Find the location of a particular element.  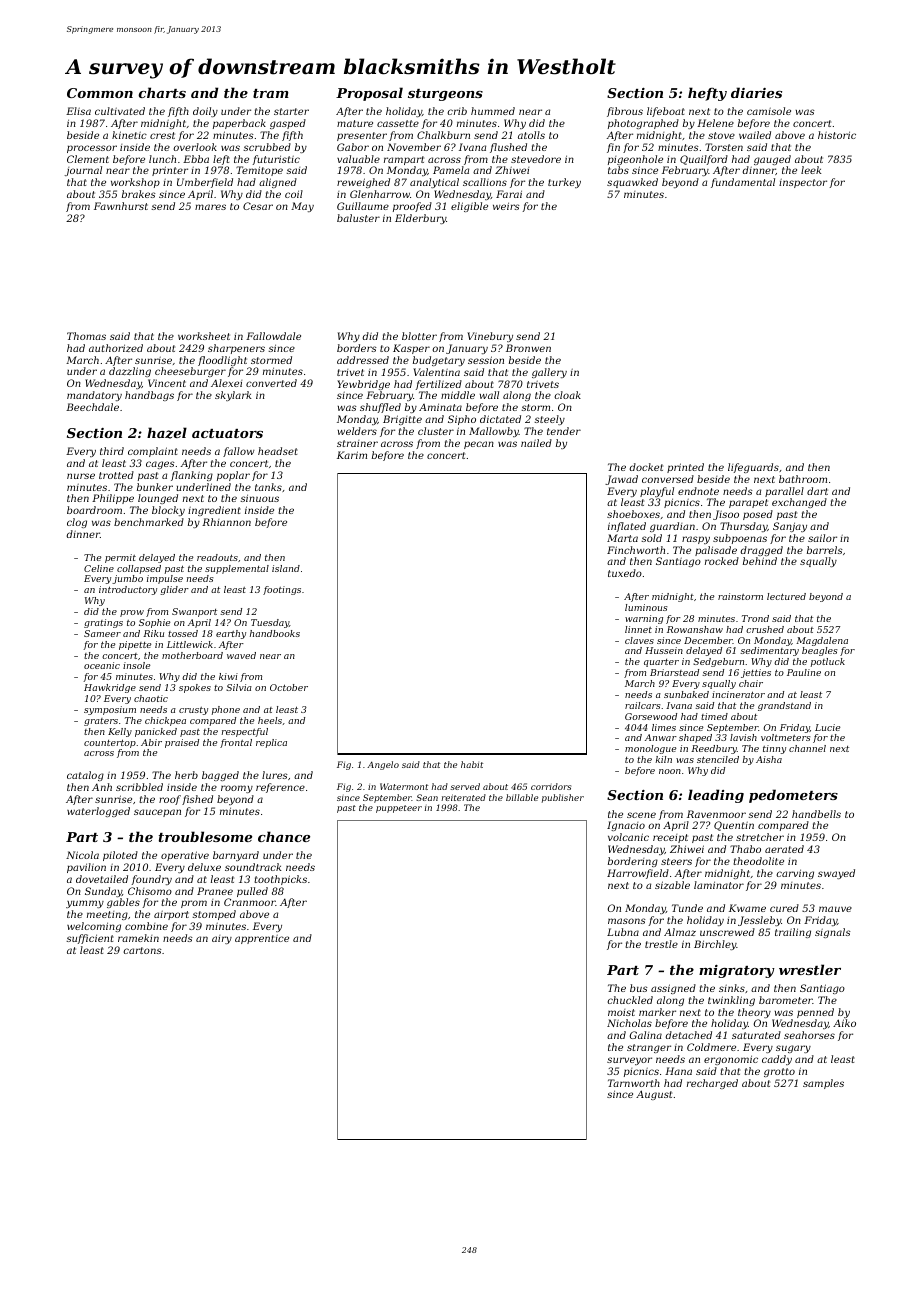

cartons is located at coordinates (142, 950).
